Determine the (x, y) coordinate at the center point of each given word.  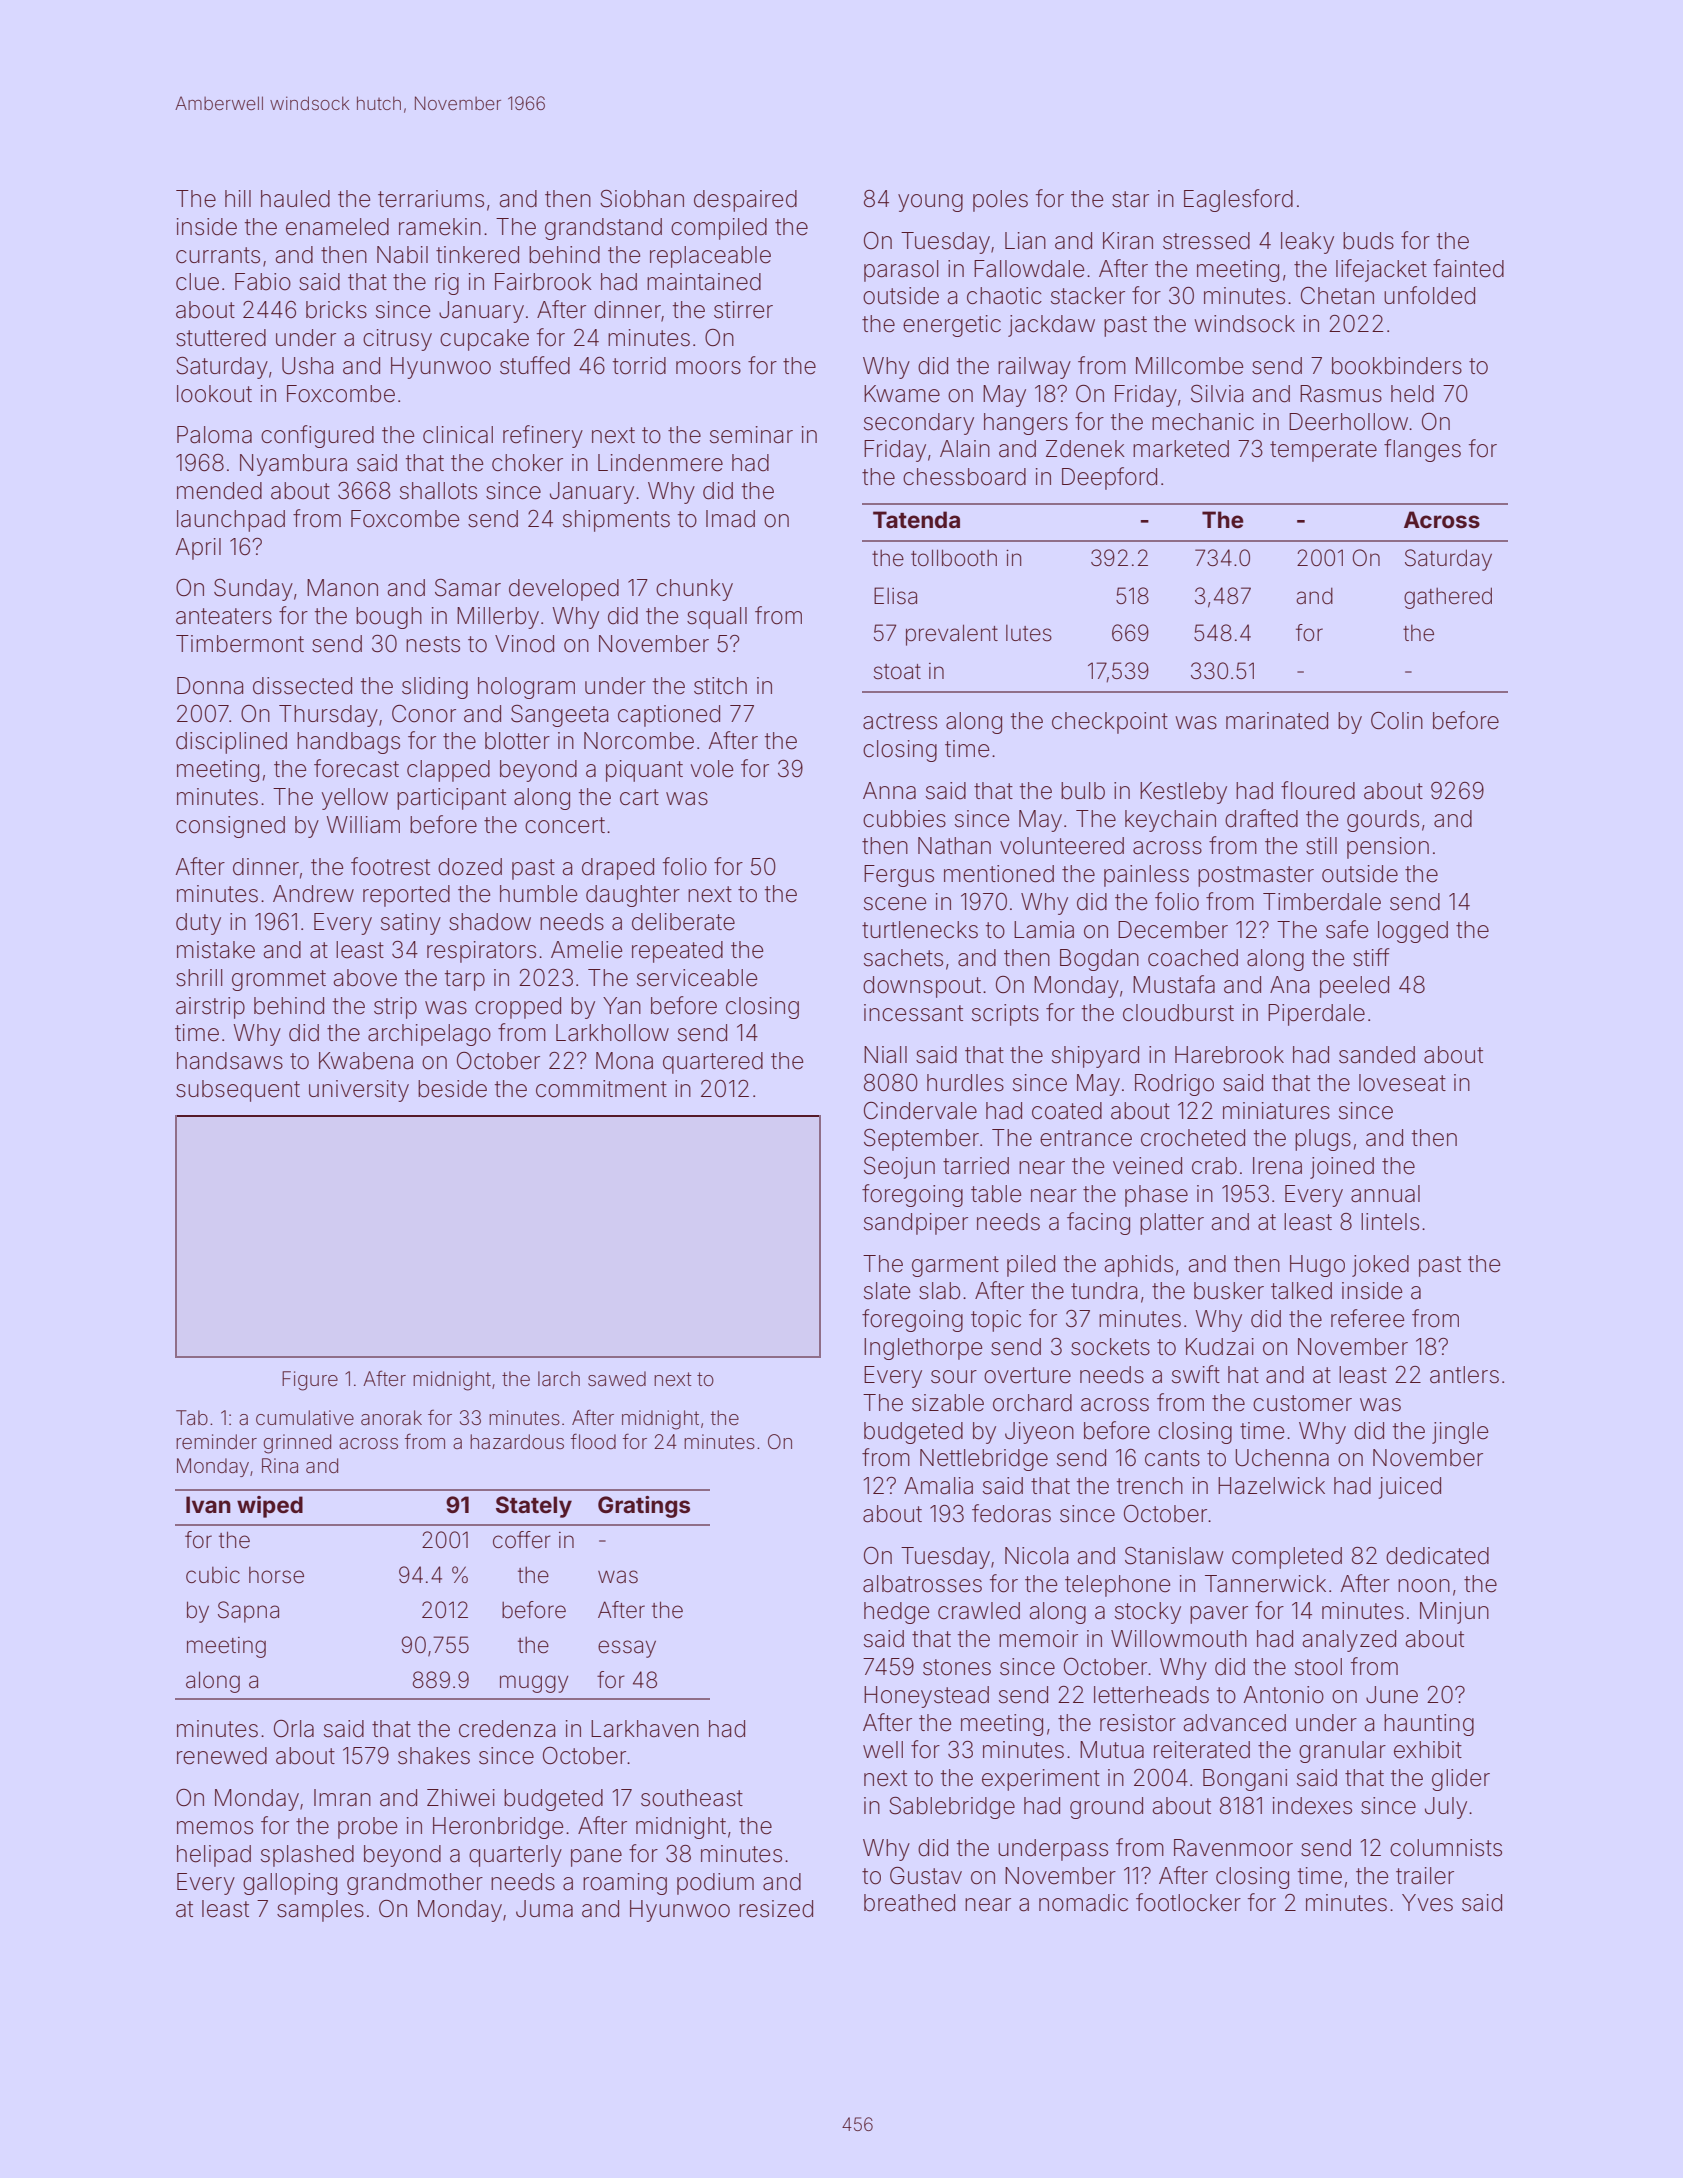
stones (957, 1667)
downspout (922, 987)
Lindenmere (660, 463)
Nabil (402, 255)
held (1412, 394)
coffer (522, 1540)
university (359, 1091)
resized (776, 1909)
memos (215, 1828)
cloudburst (1178, 1013)
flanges (1422, 450)
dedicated (1437, 1556)
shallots (438, 491)
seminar (751, 435)
